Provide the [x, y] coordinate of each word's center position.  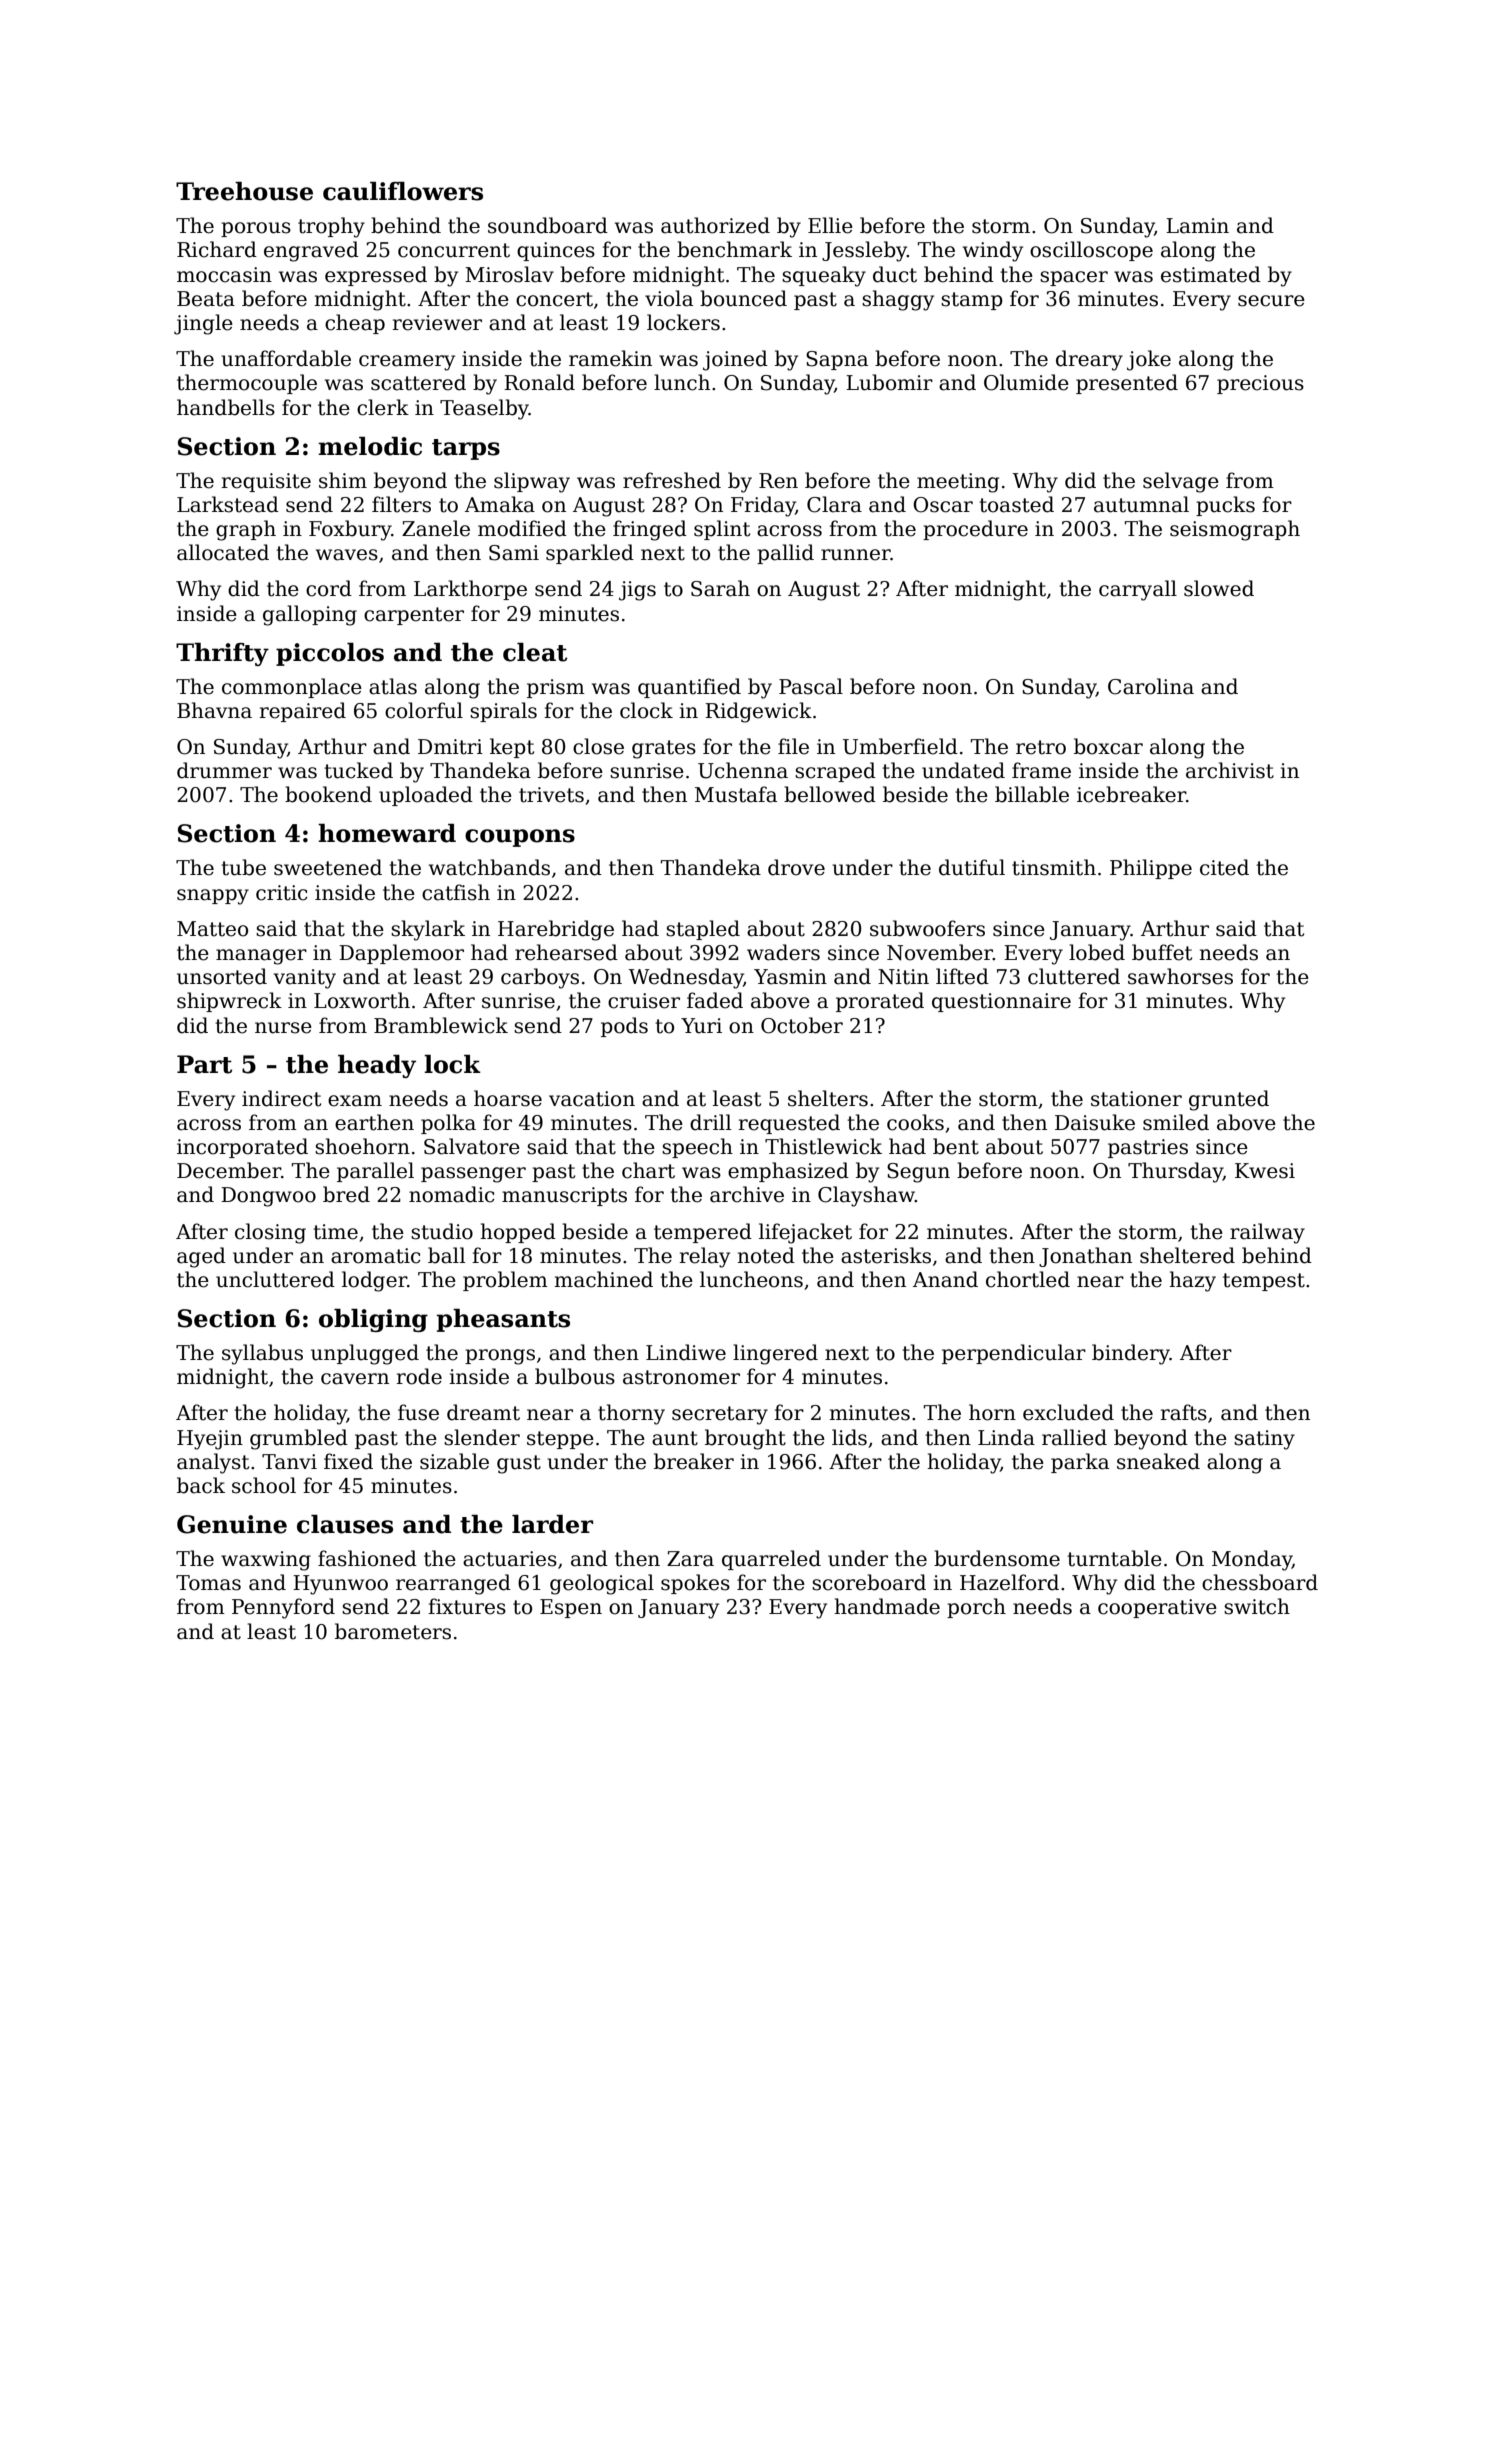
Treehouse [244, 191]
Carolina [1151, 686]
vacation [592, 1099]
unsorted [222, 976]
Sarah [720, 588]
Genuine [232, 1524]
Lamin [1197, 226]
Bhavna [214, 710]
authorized [715, 225]
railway [1267, 1233]
